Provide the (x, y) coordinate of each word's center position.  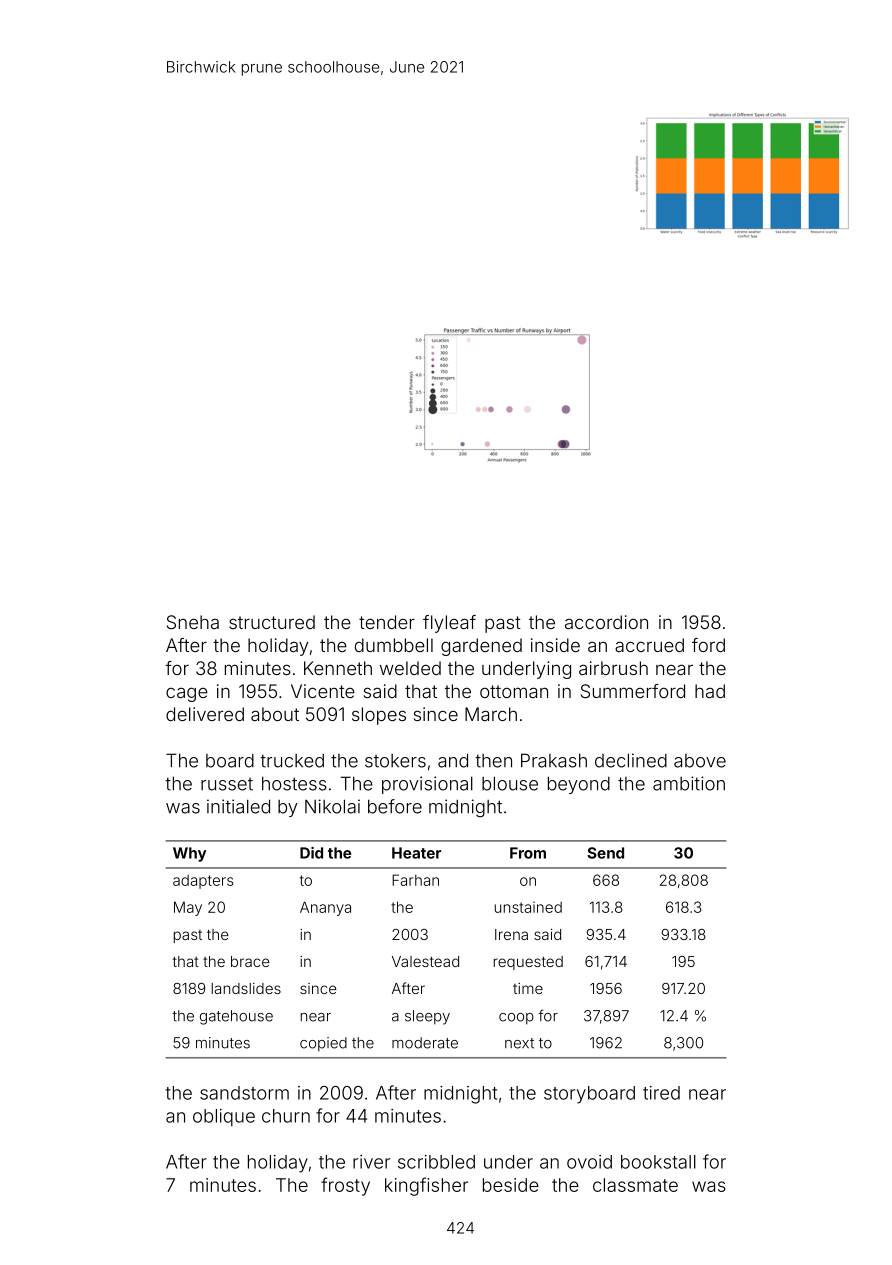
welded (410, 668)
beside (511, 1185)
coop (516, 1019)
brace (250, 961)
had (710, 691)
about (275, 714)
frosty (345, 1186)
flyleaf (449, 624)
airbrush (613, 668)
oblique (224, 1117)
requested (528, 963)
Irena (511, 934)
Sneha (193, 622)
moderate (425, 1043)
